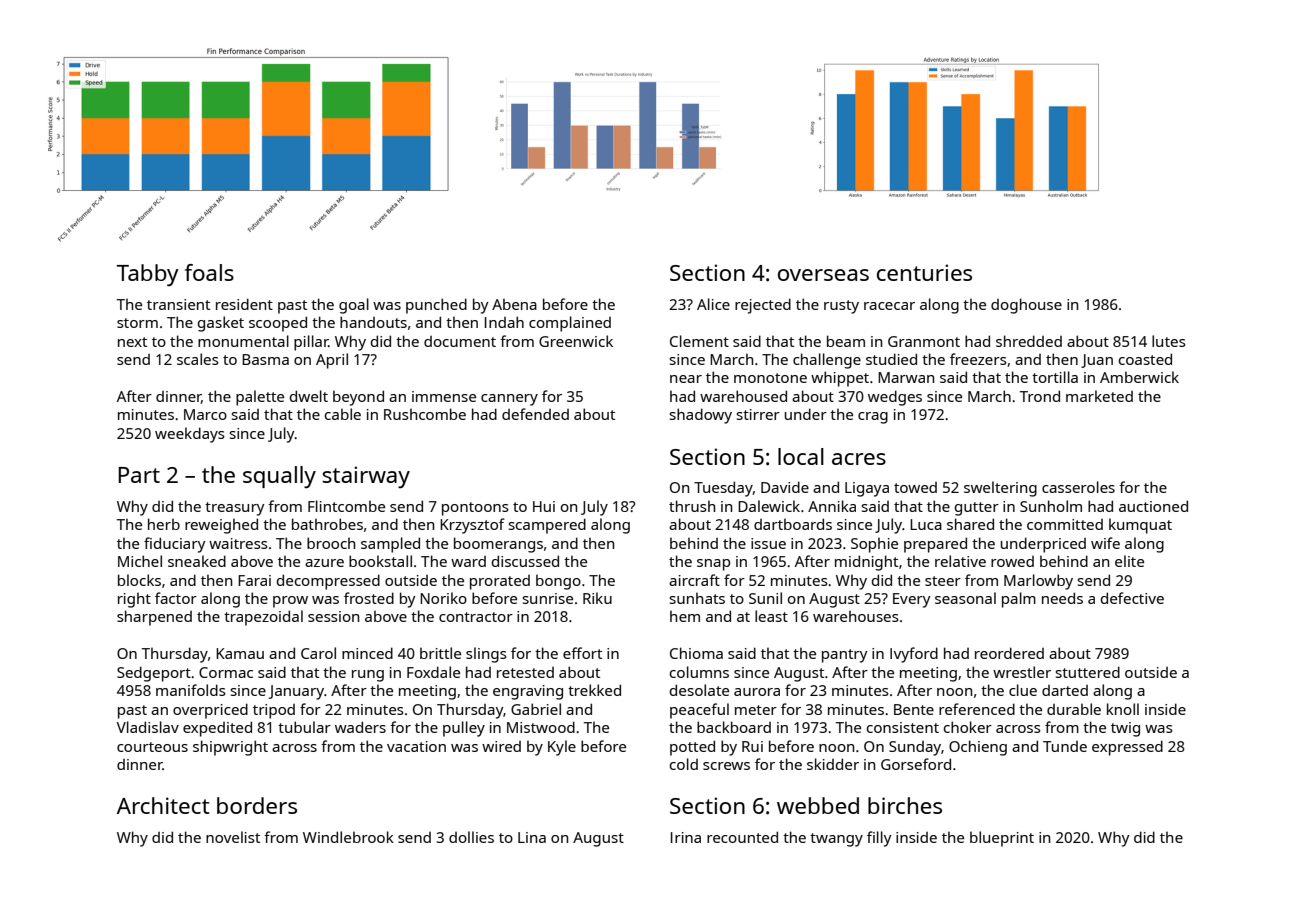  I want to click on Clement, so click(699, 341).
